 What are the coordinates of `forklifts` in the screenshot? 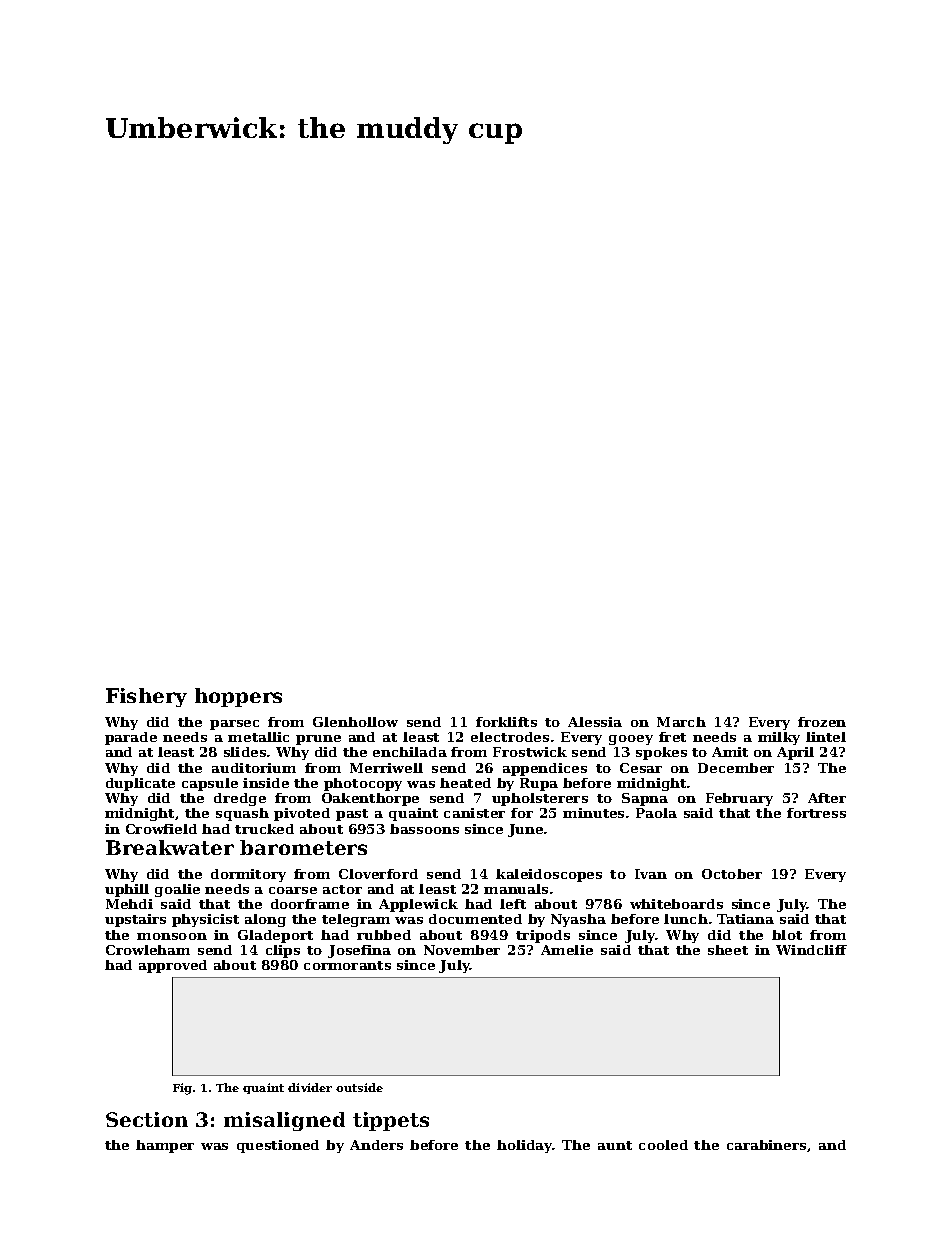 It's located at (506, 722).
